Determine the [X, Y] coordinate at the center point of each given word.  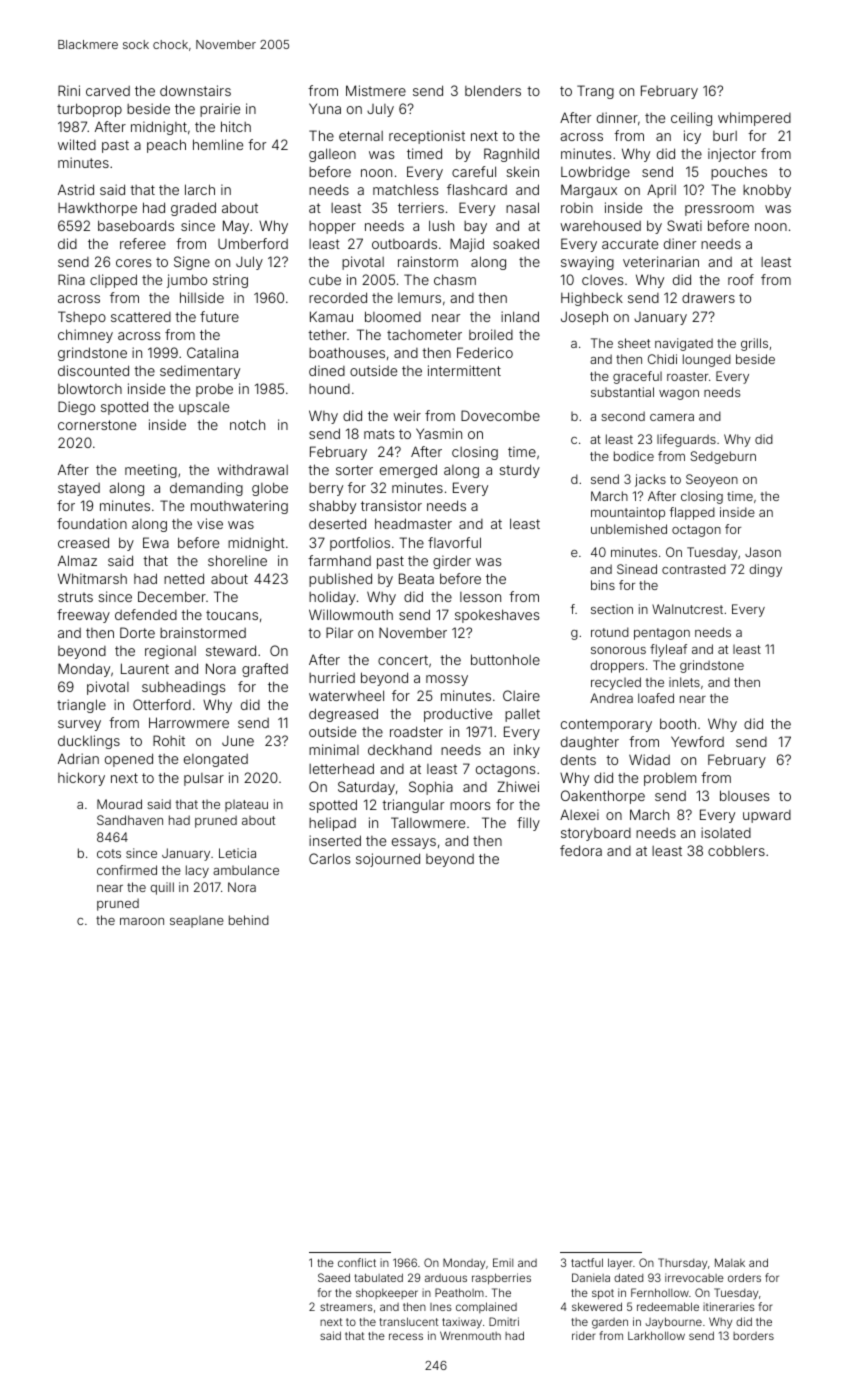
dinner [617, 117]
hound [329, 389]
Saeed [334, 1277]
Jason [763, 552]
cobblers [736, 850]
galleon [332, 155]
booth [678, 723]
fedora [581, 850]
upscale [204, 408]
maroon [142, 921]
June [238, 740]
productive [458, 715]
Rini [69, 90]
